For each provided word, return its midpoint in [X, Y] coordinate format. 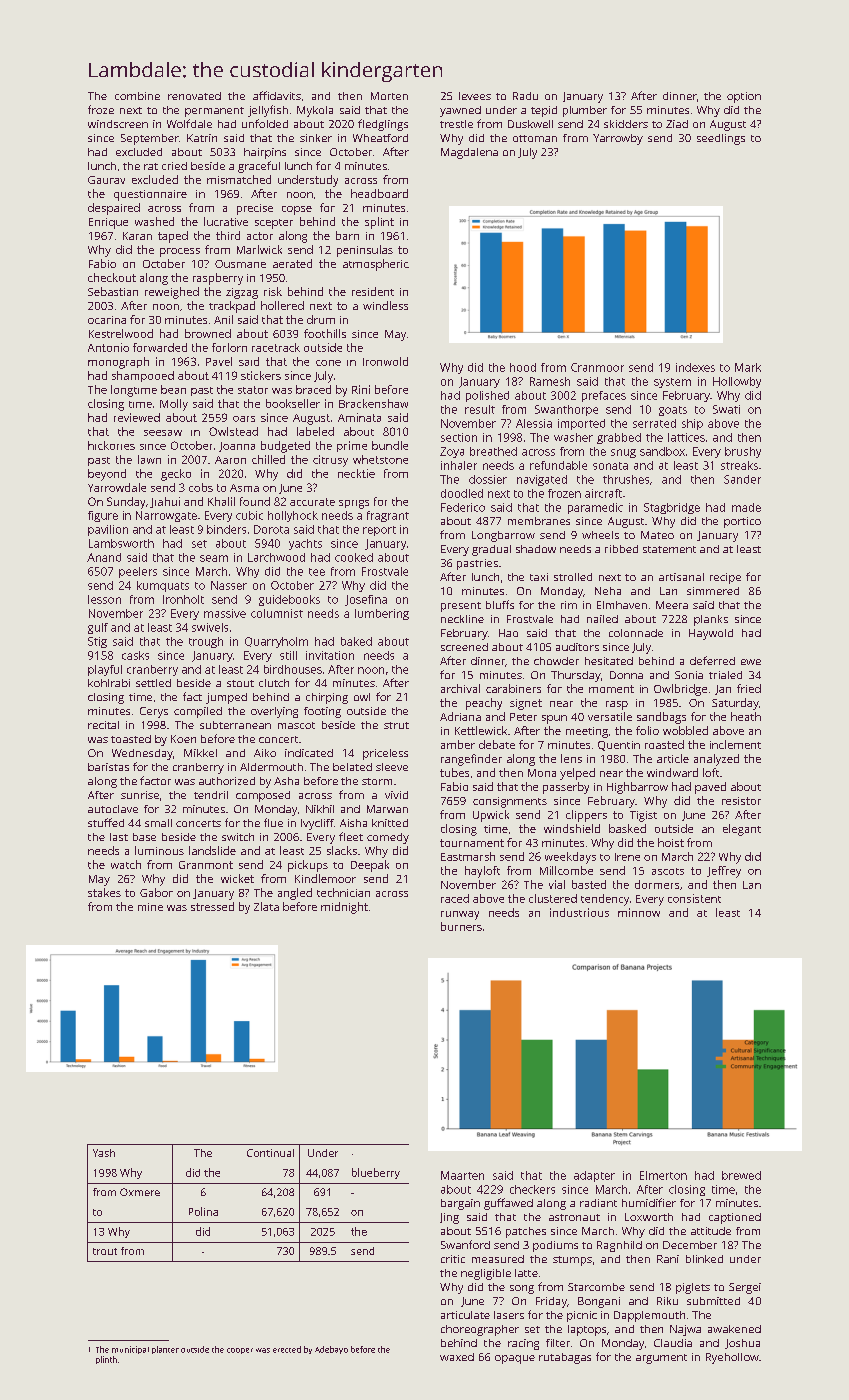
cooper [240, 1351]
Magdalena [469, 153]
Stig [97, 642]
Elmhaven [622, 605]
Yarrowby [618, 139]
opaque [515, 1359]
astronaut [574, 1217]
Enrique [108, 223]
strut [396, 725]
